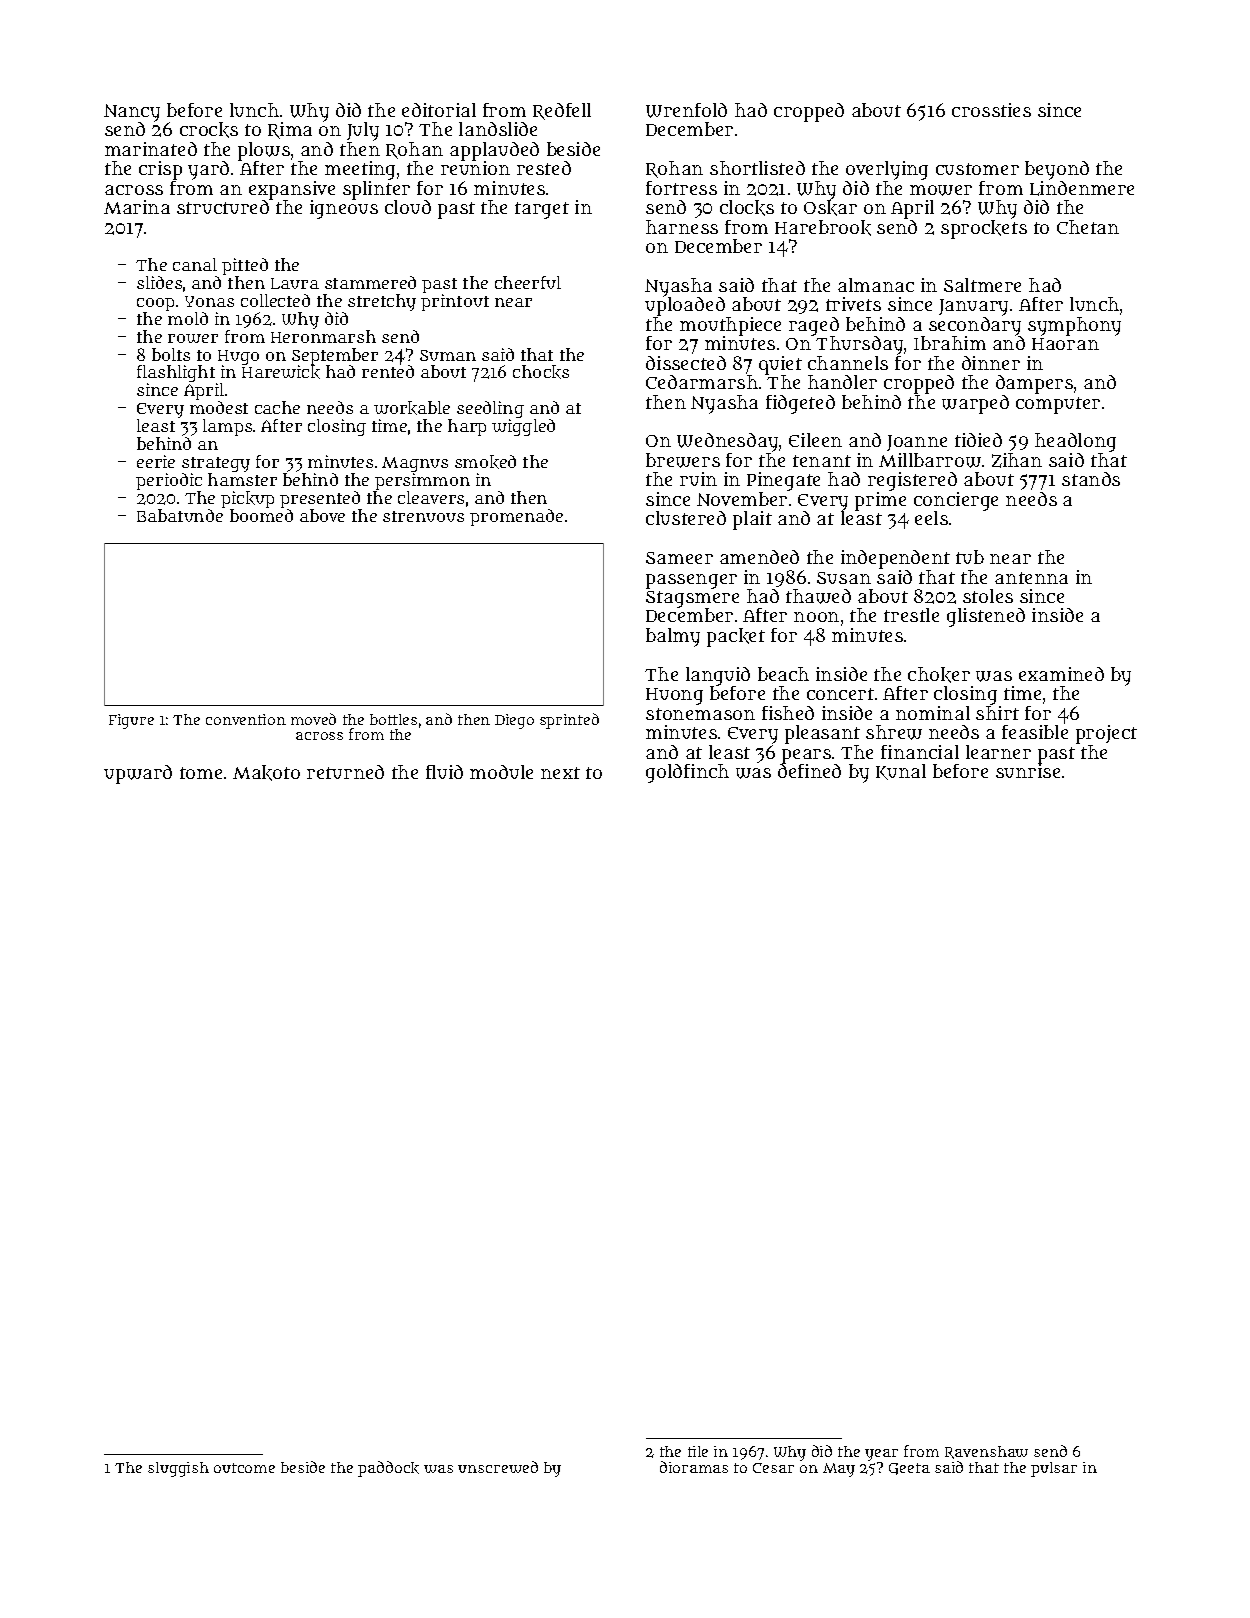 Image resolution: width=1250 pixels, height=1618 pixels. I want to click on editorial, so click(439, 110).
